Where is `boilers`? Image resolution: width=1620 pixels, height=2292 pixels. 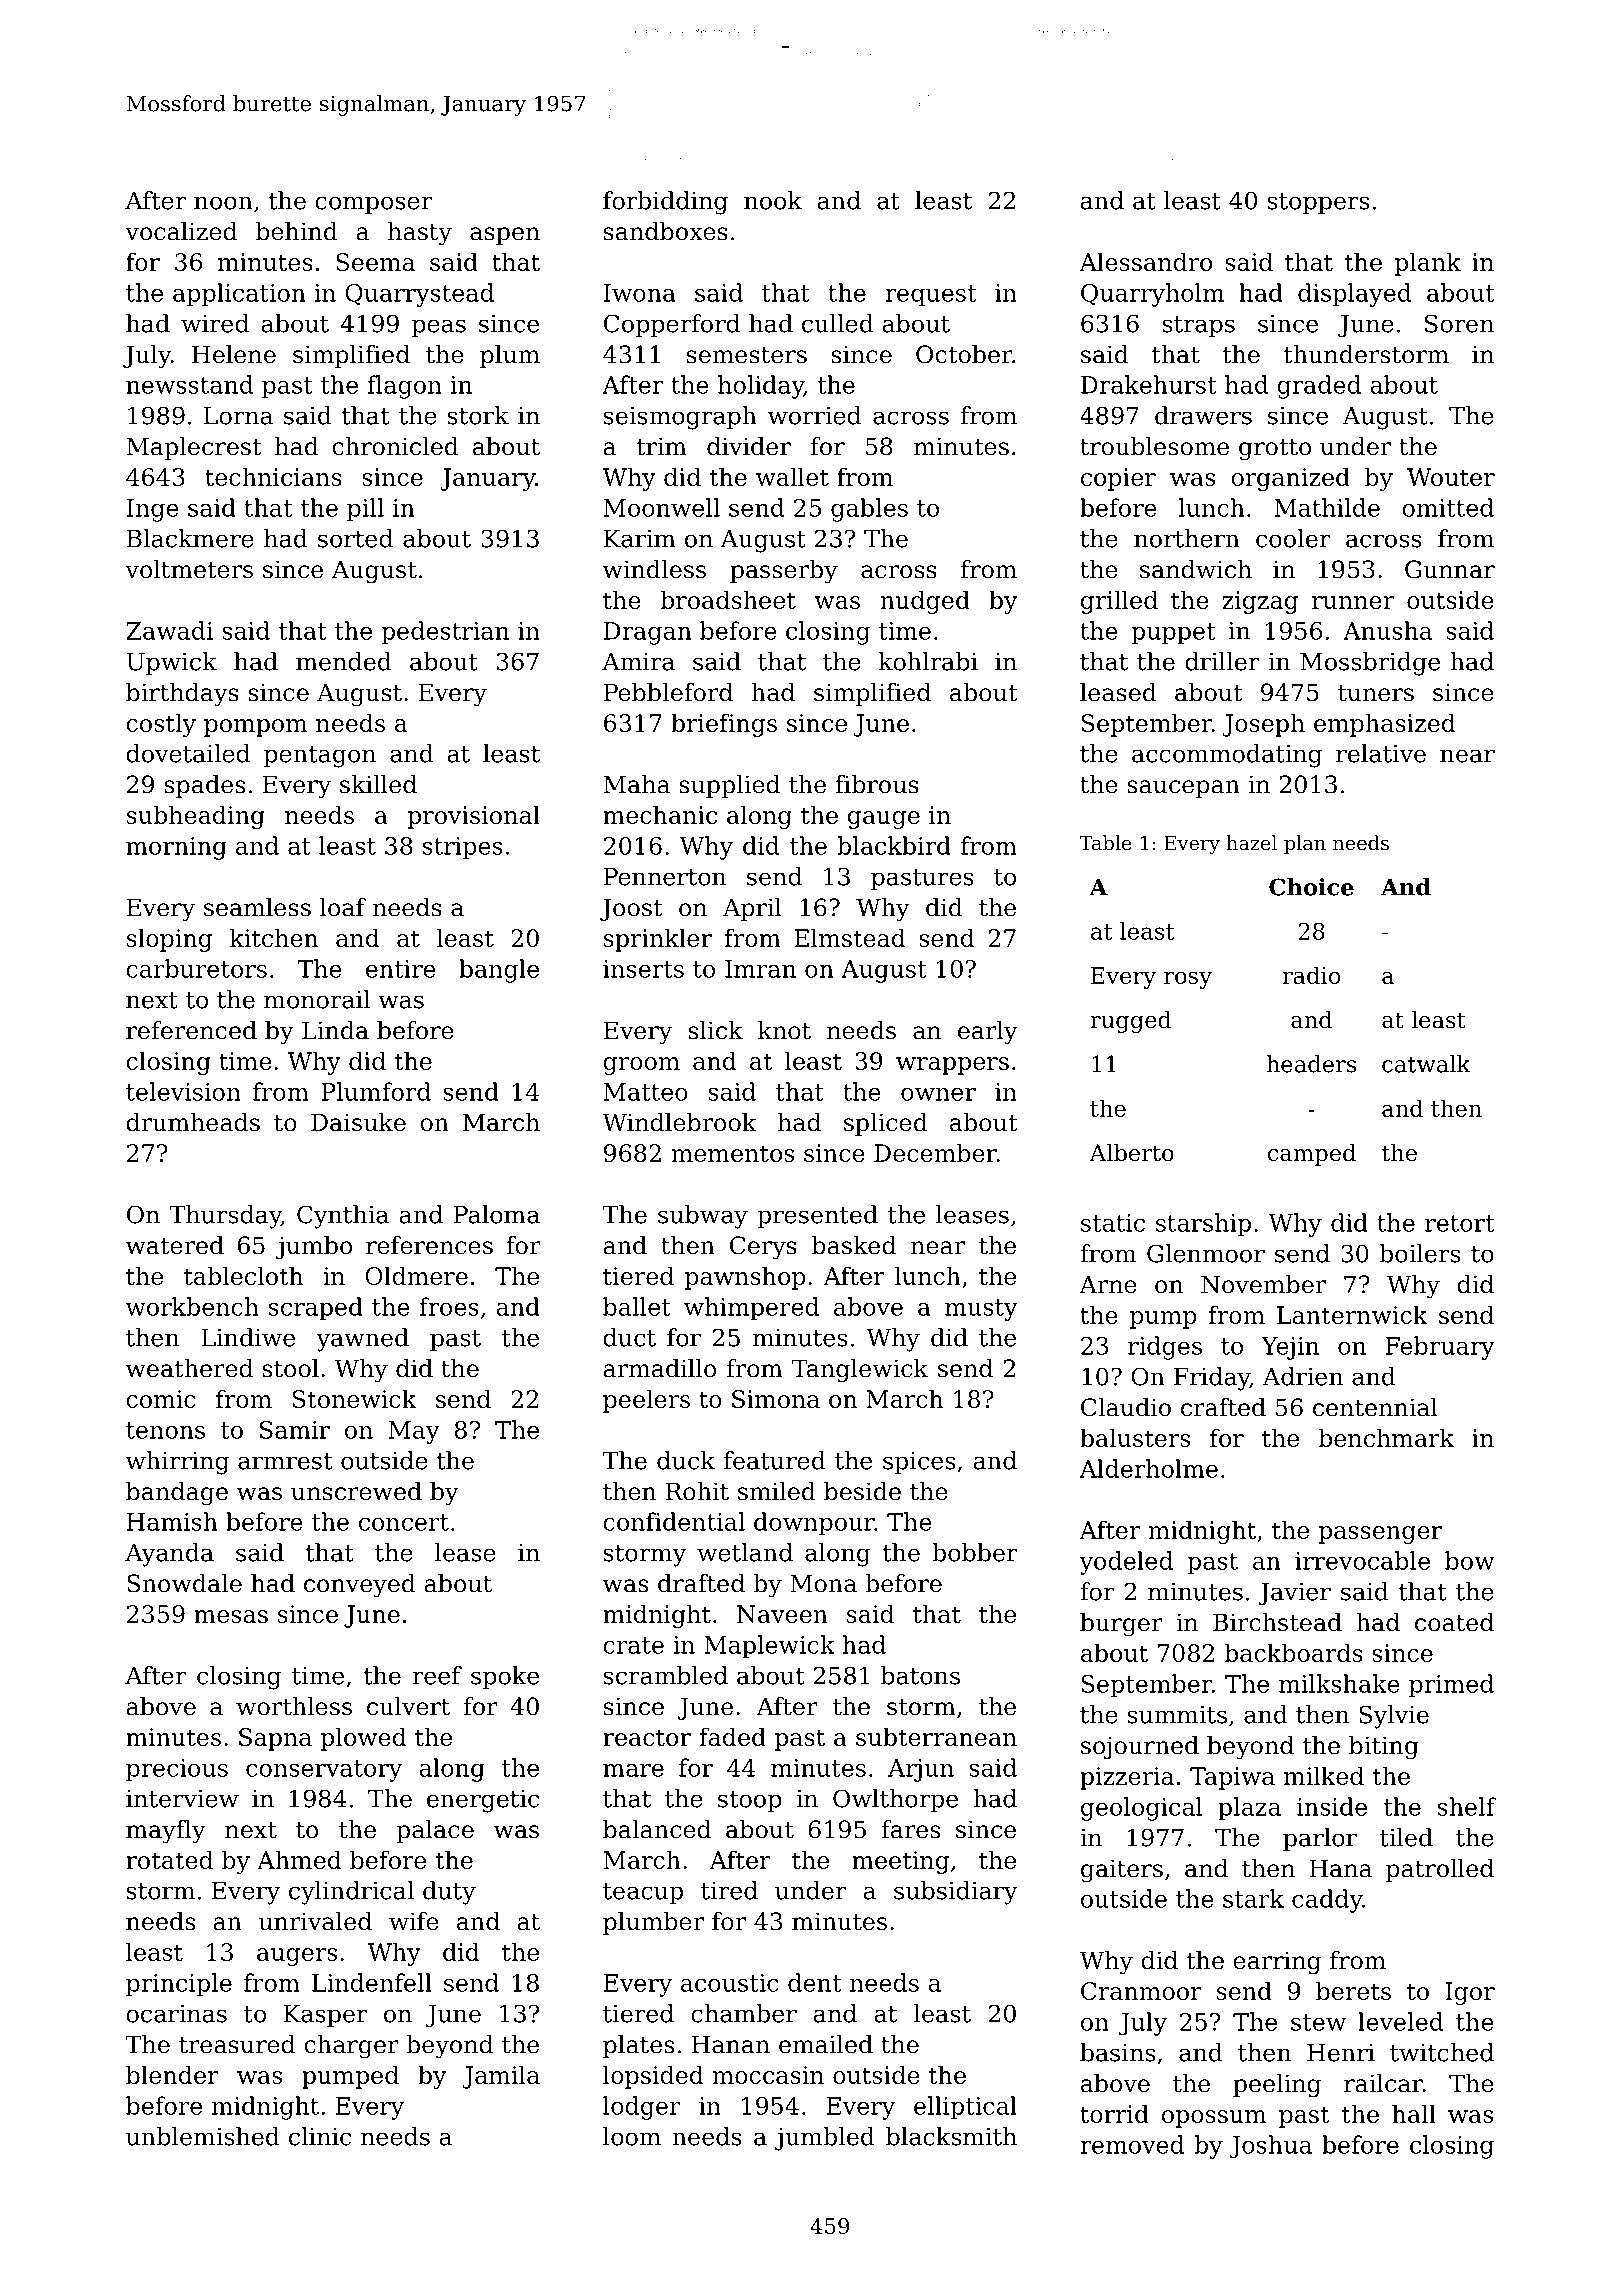
boilers is located at coordinates (1419, 1253).
